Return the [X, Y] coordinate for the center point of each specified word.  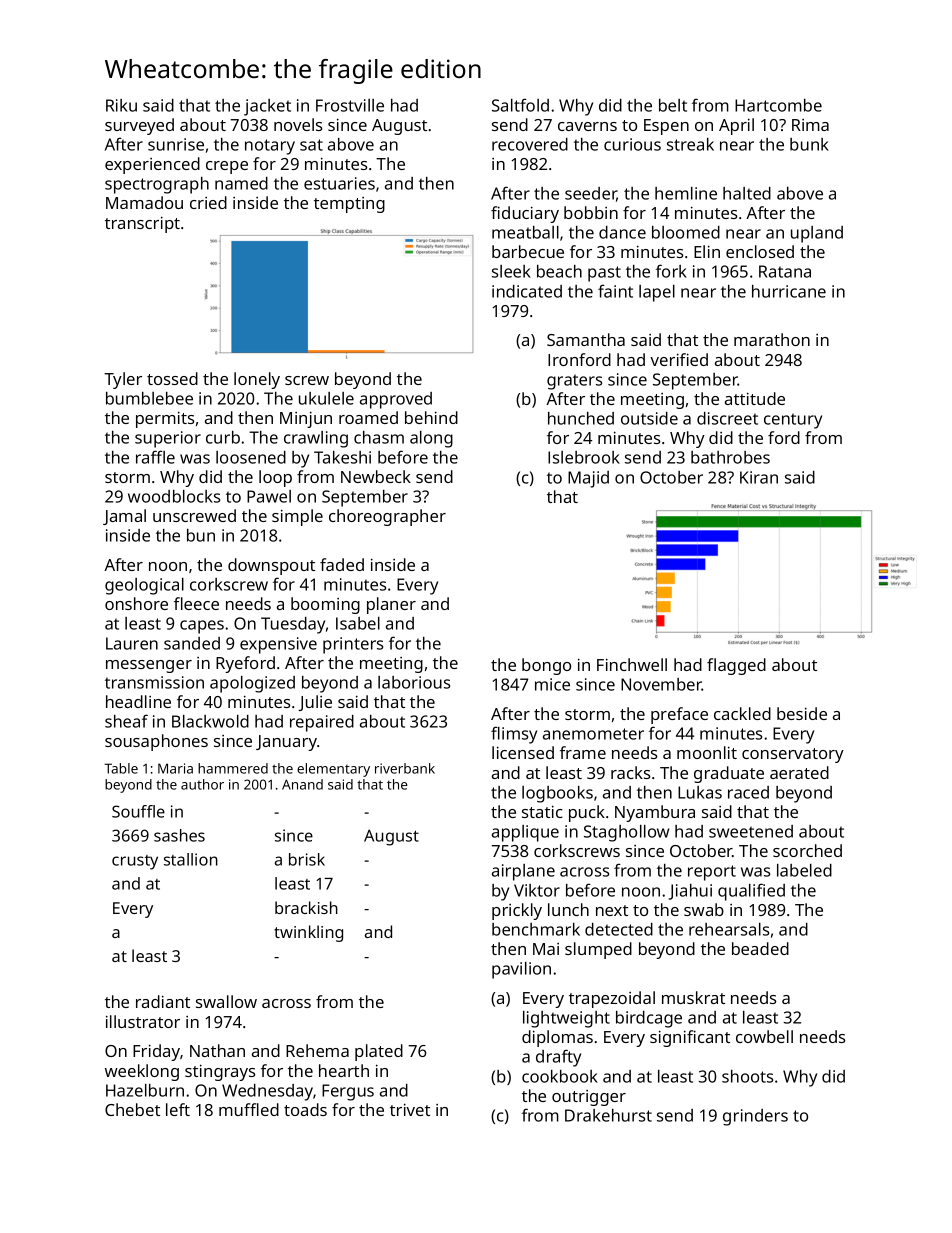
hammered [233, 768]
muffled [249, 1109]
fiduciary [525, 214]
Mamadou [144, 202]
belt [673, 105]
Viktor [537, 890]
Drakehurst [608, 1115]
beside [802, 713]
